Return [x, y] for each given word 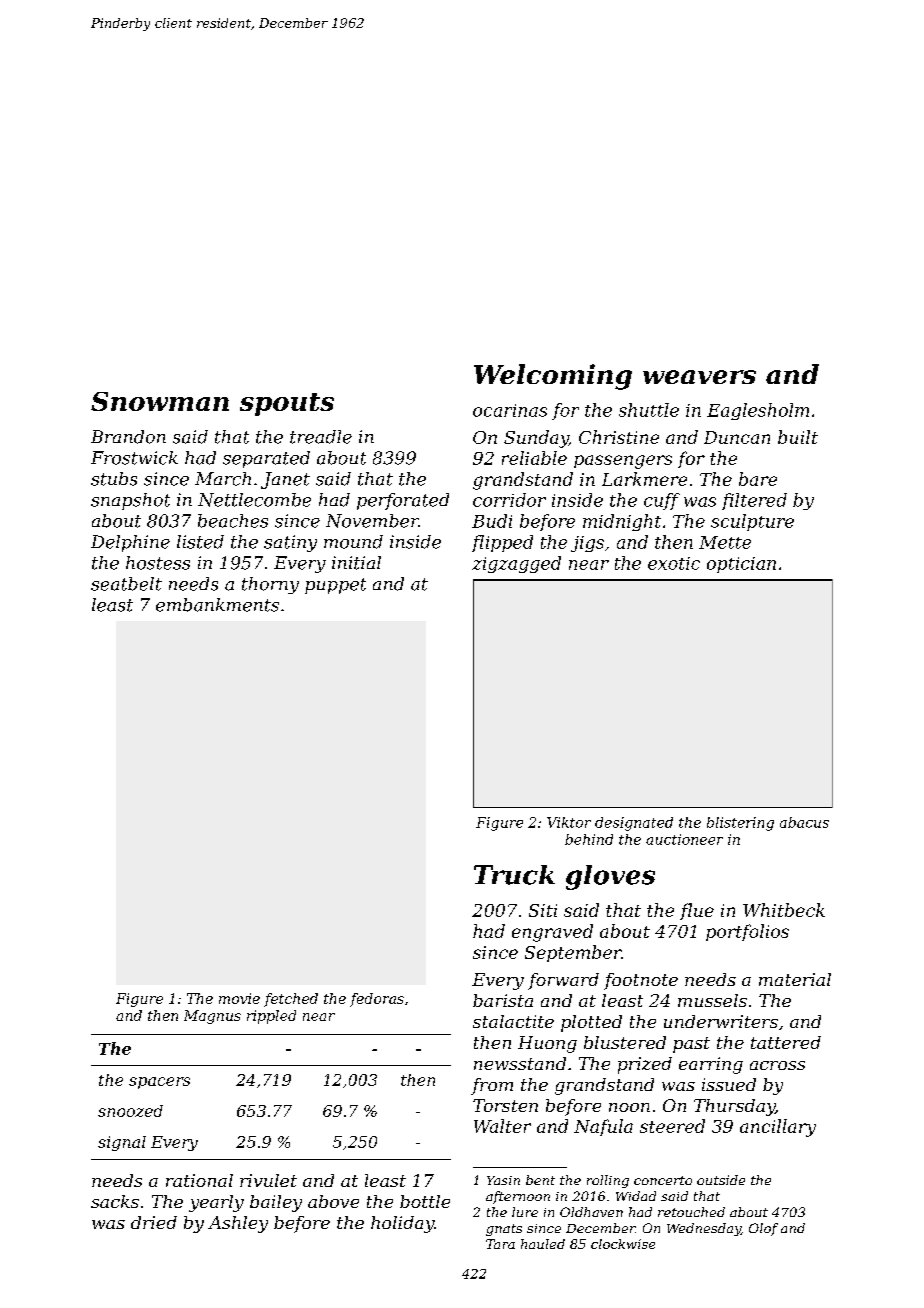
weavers [699, 377]
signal [122, 1143]
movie [239, 998]
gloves [610, 877]
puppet [335, 586]
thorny [270, 585]
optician [741, 565]
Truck [514, 875]
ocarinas [510, 410]
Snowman [160, 401]
